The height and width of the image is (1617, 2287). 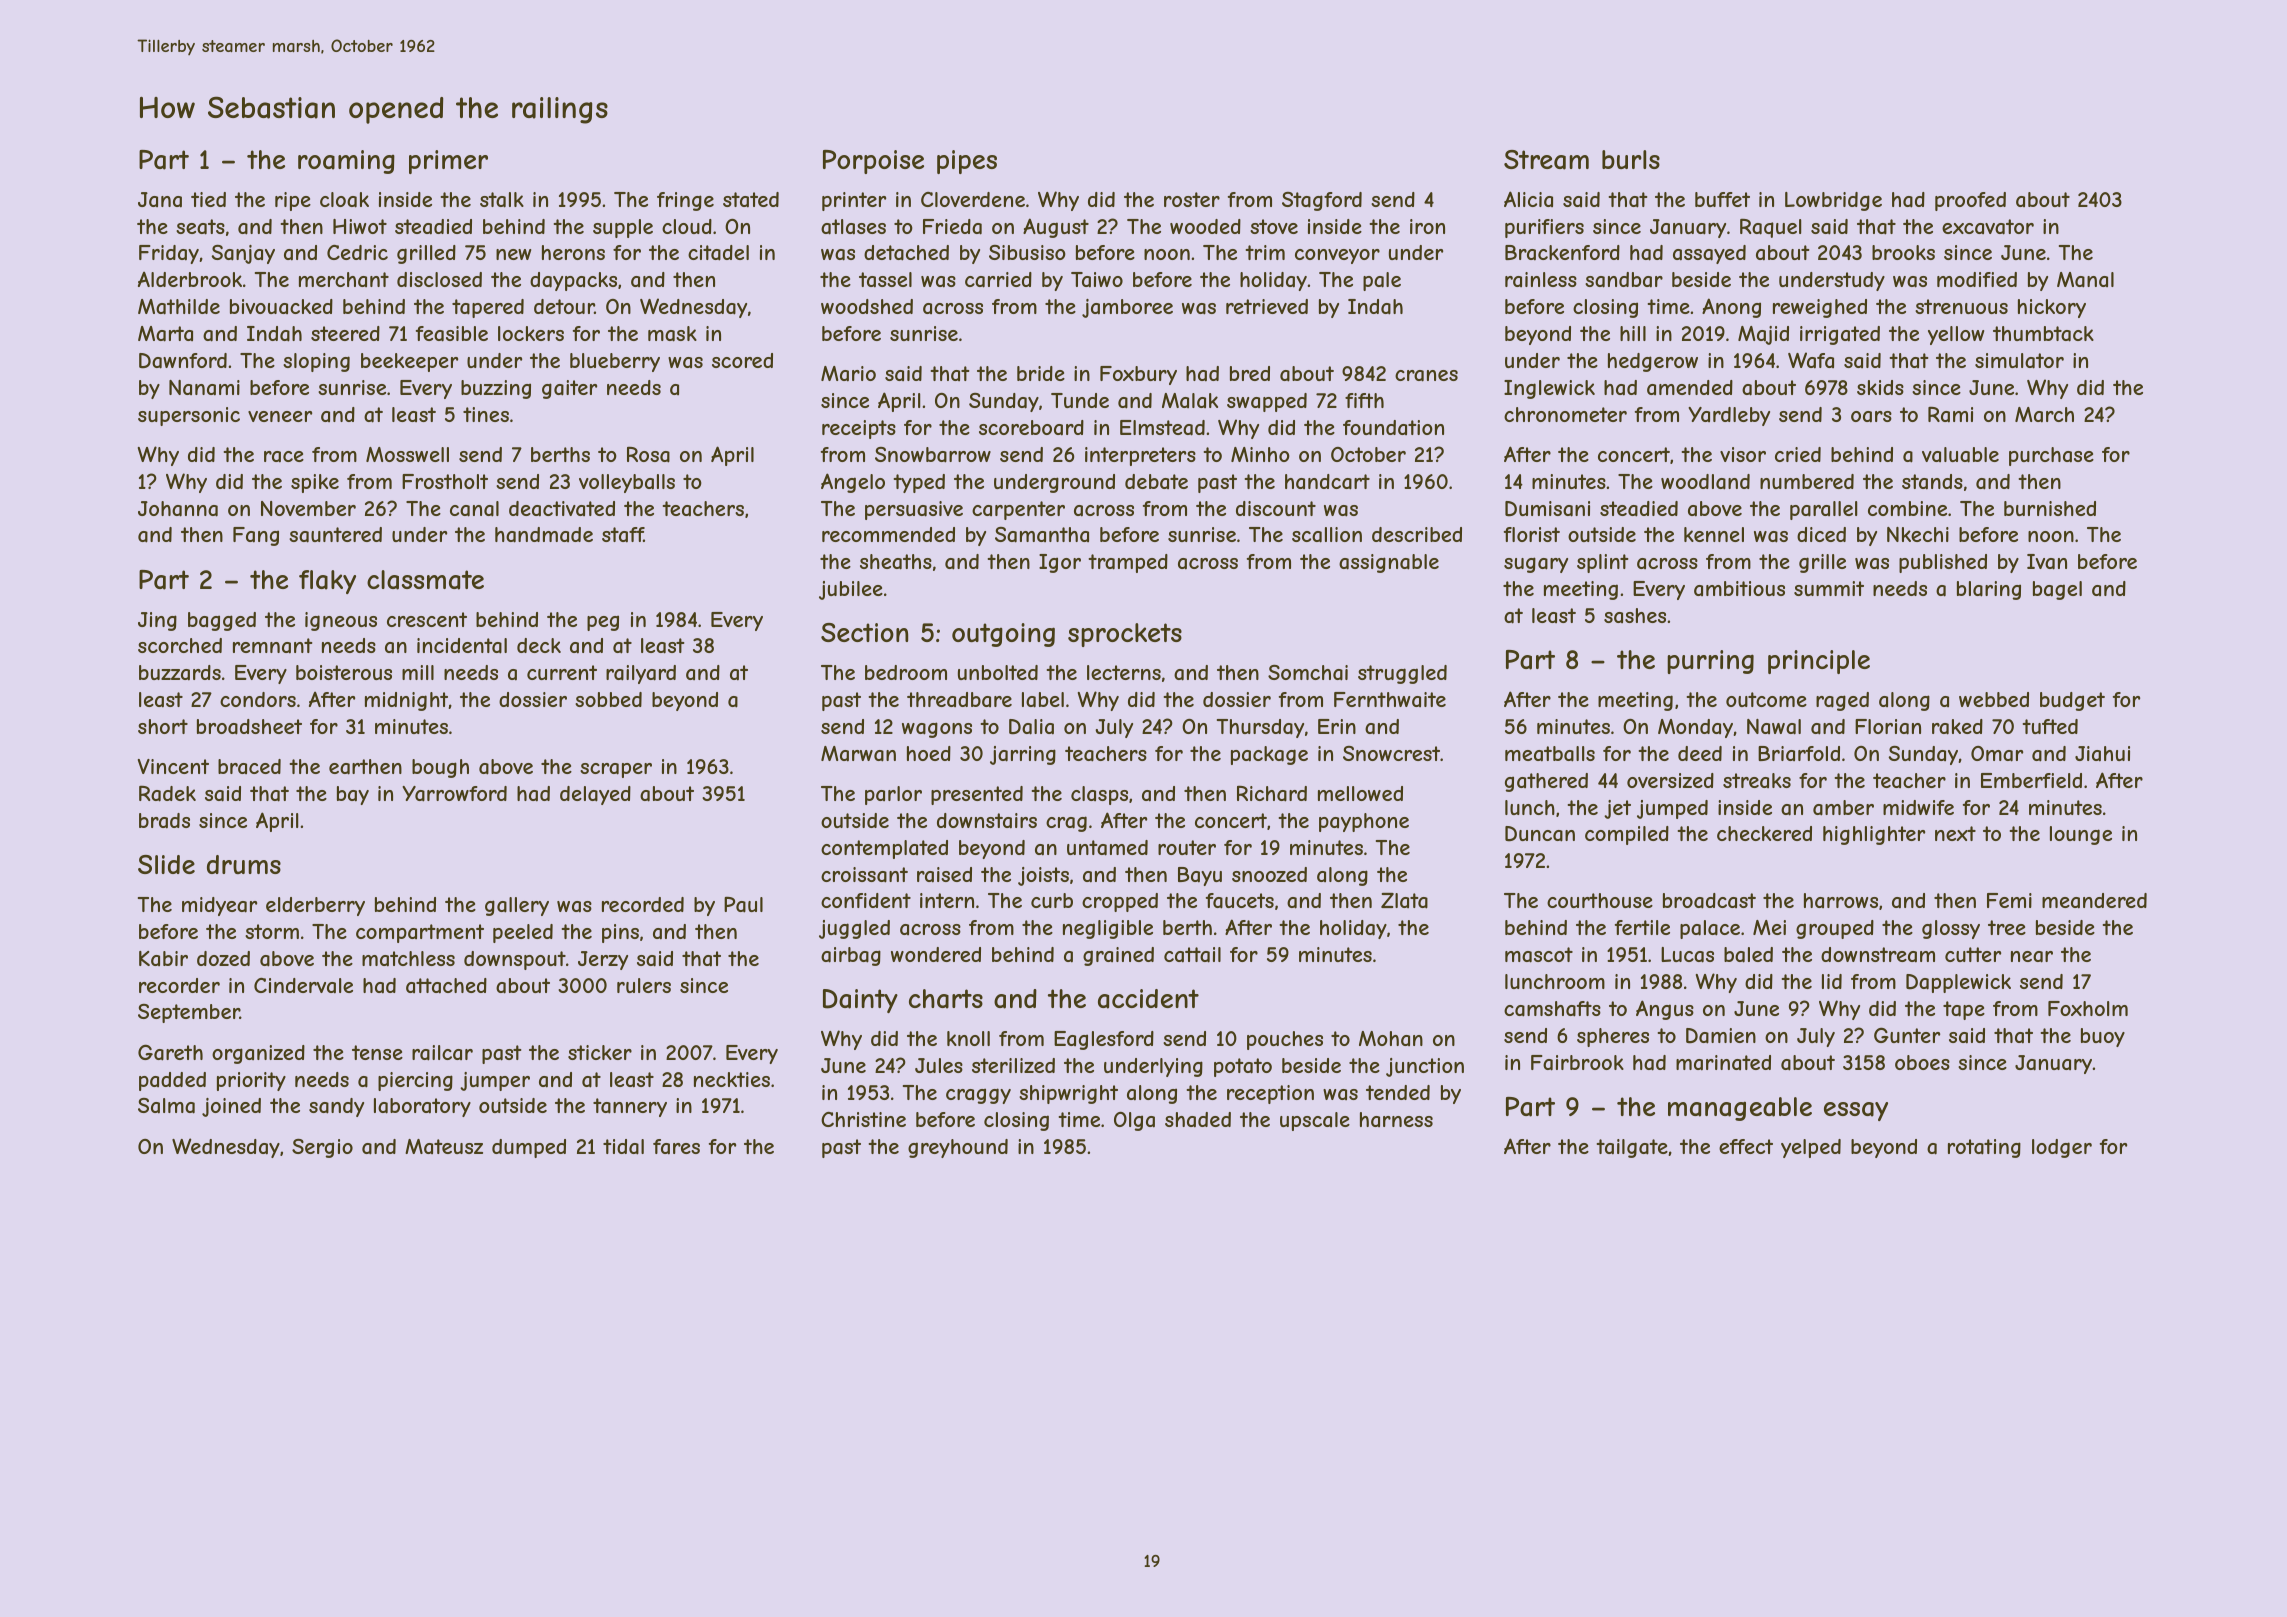 What do you see at coordinates (1315, 1121) in the image?
I see `upscale` at bounding box center [1315, 1121].
